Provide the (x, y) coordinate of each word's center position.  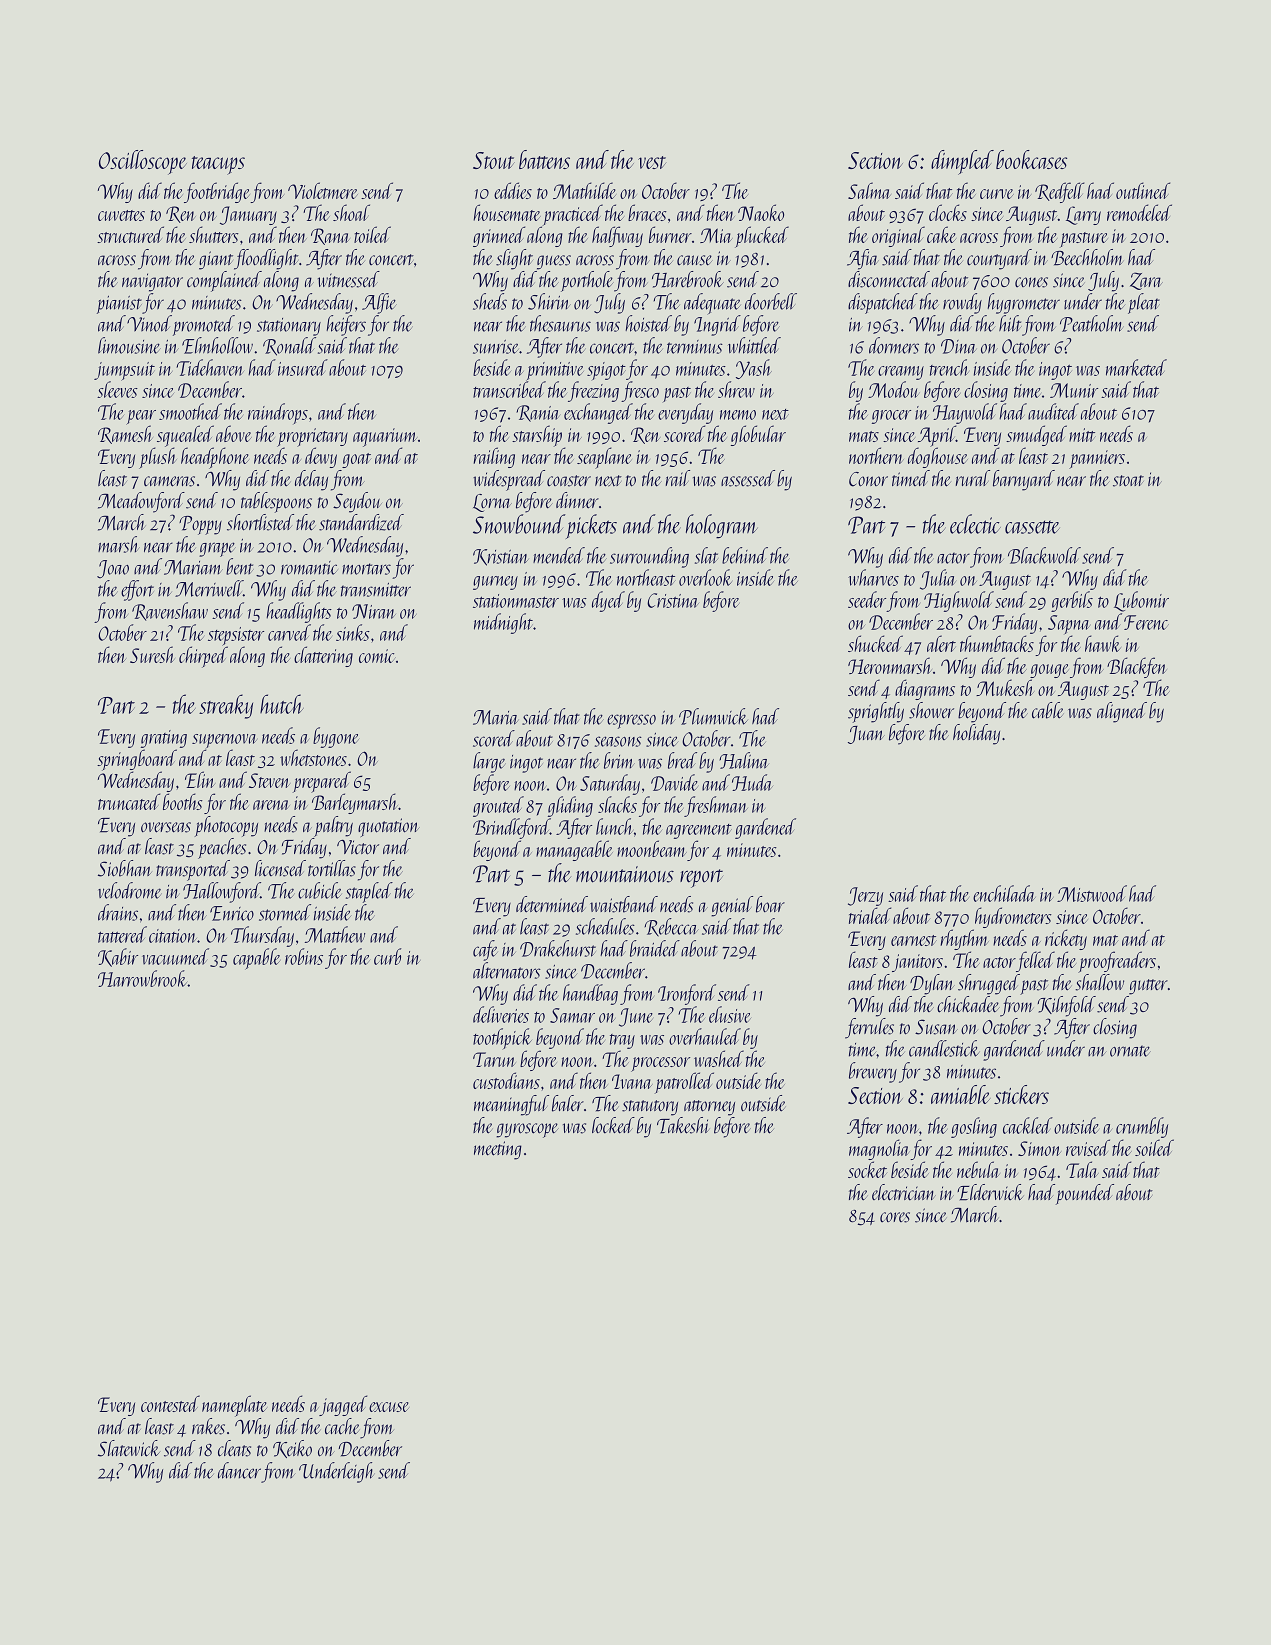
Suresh (152, 654)
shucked (875, 643)
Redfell (1059, 192)
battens (544, 159)
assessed (748, 478)
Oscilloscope (143, 162)
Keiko (292, 1449)
